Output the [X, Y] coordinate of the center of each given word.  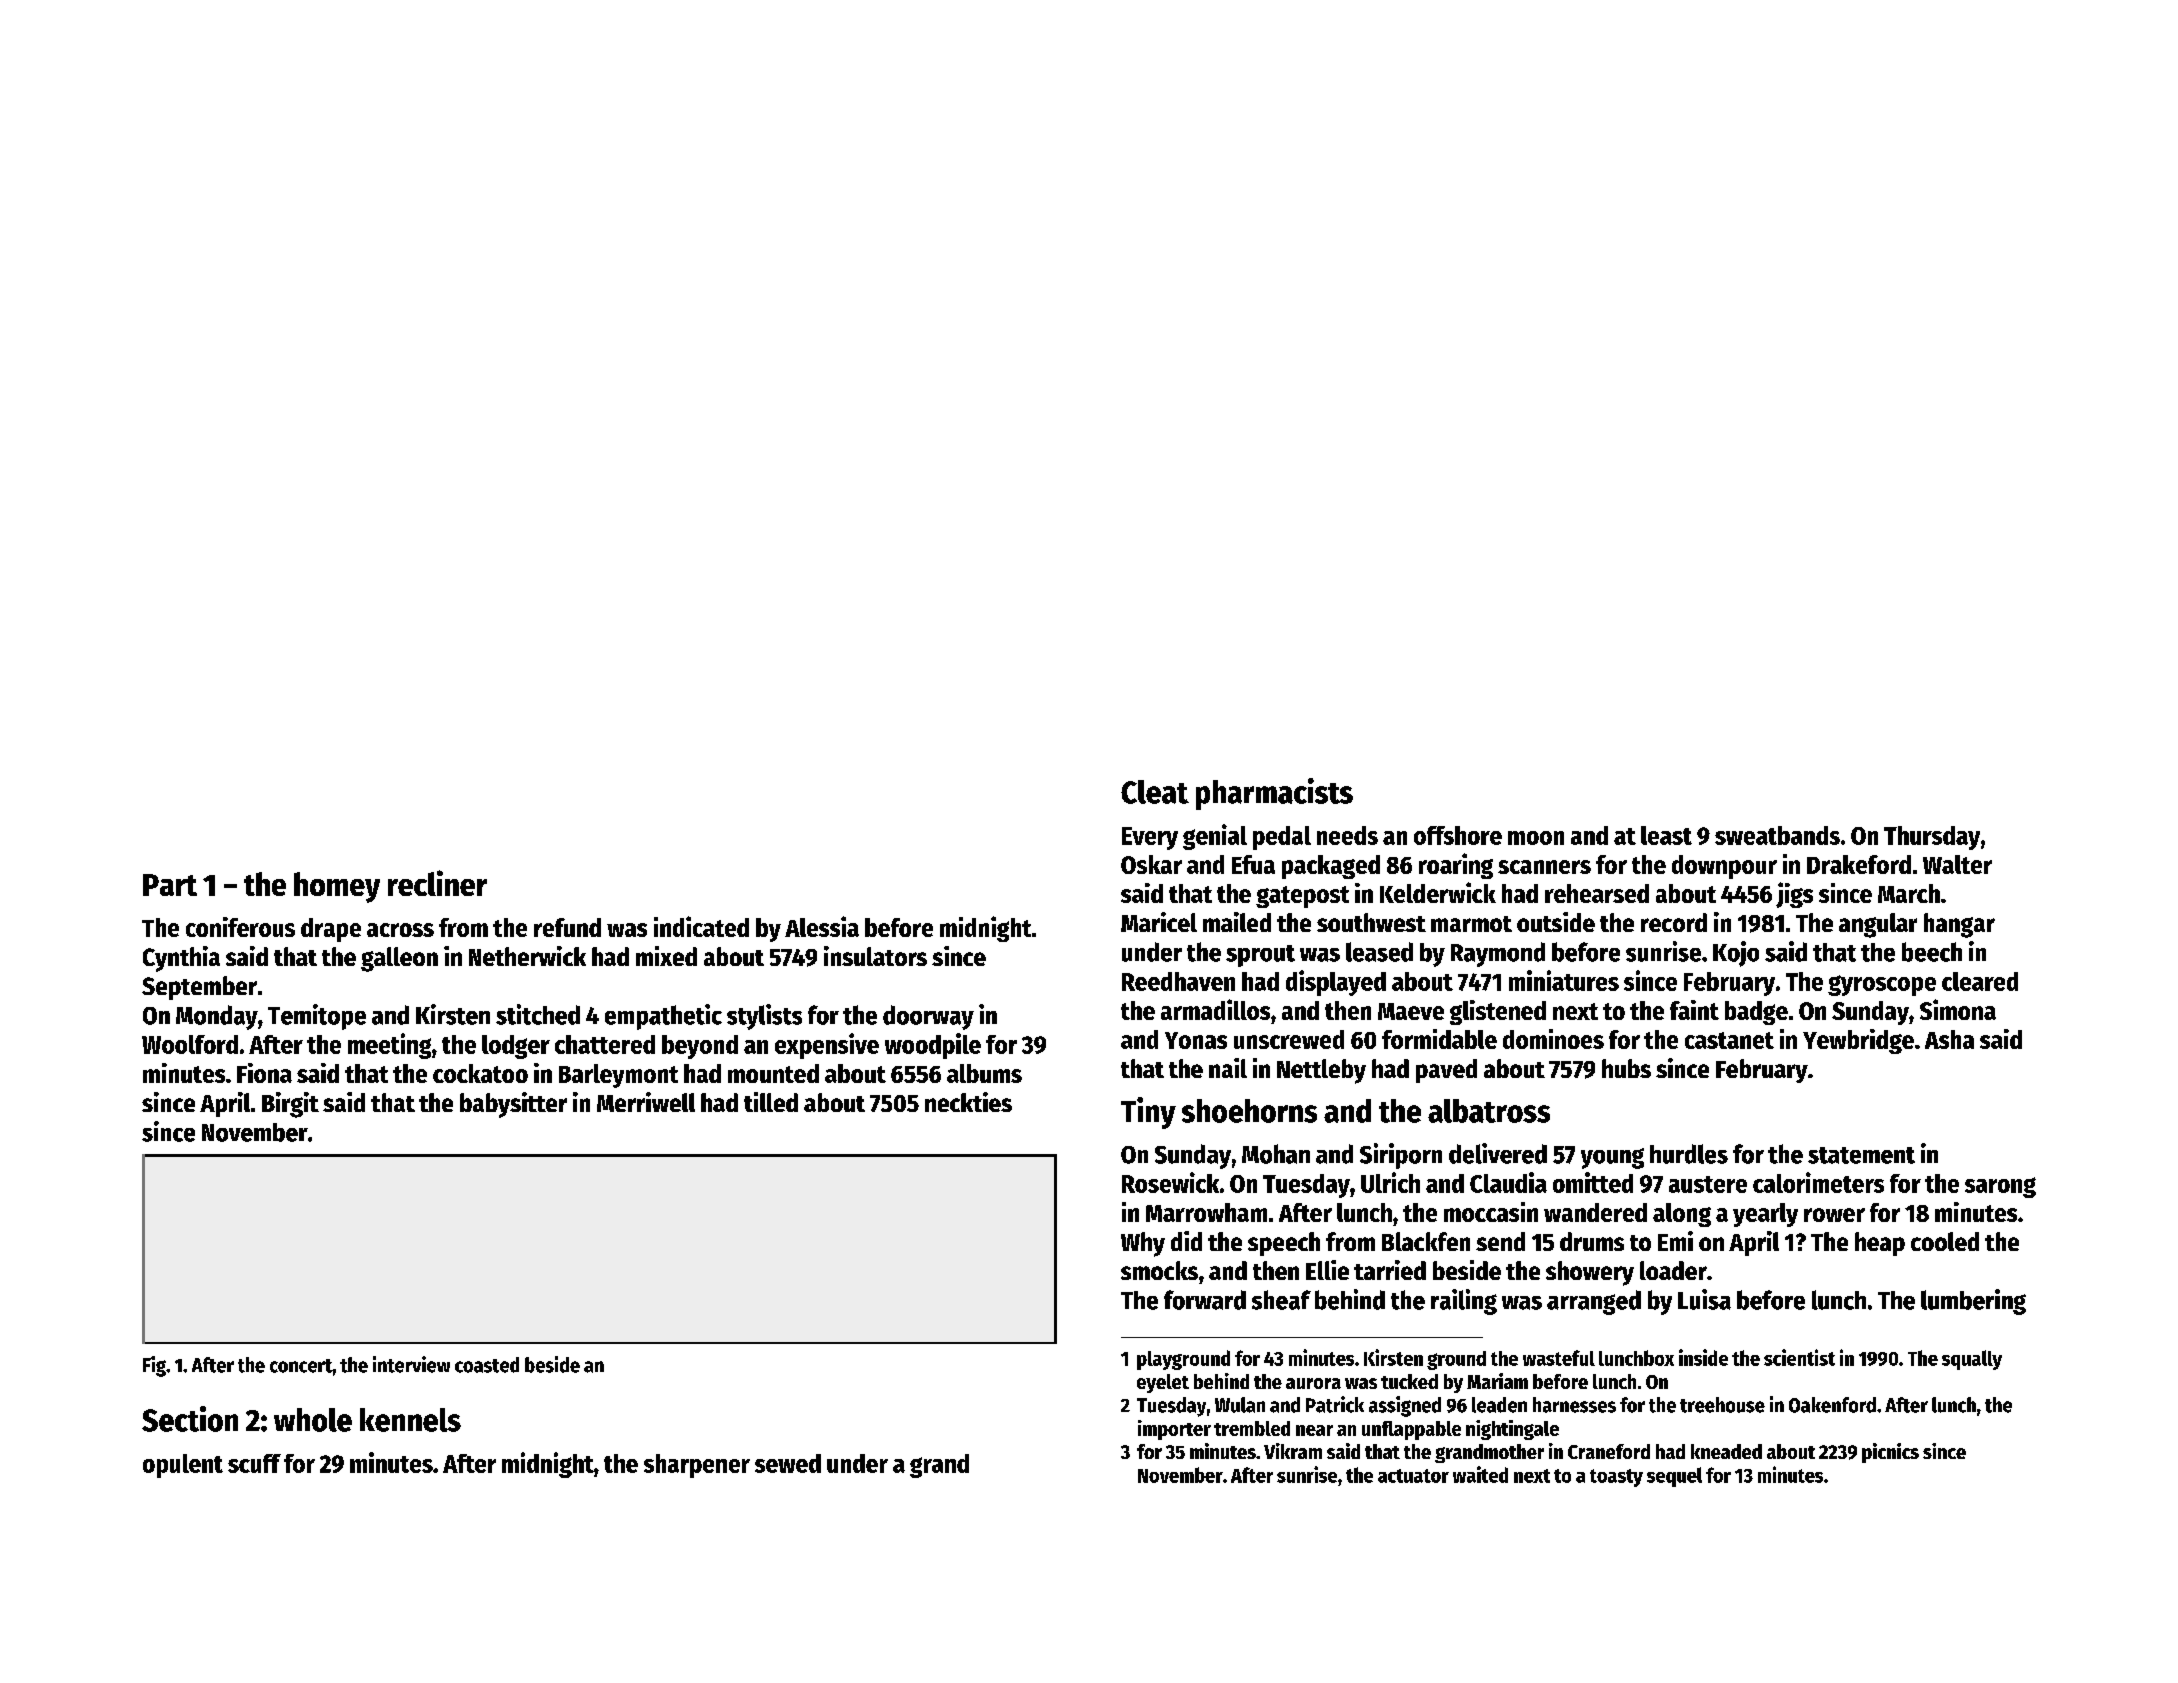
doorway [928, 1017]
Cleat [1155, 792]
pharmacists [1274, 794]
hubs [1626, 1068]
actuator [1413, 1476]
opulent [183, 1466]
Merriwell [646, 1102]
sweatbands [1777, 835]
